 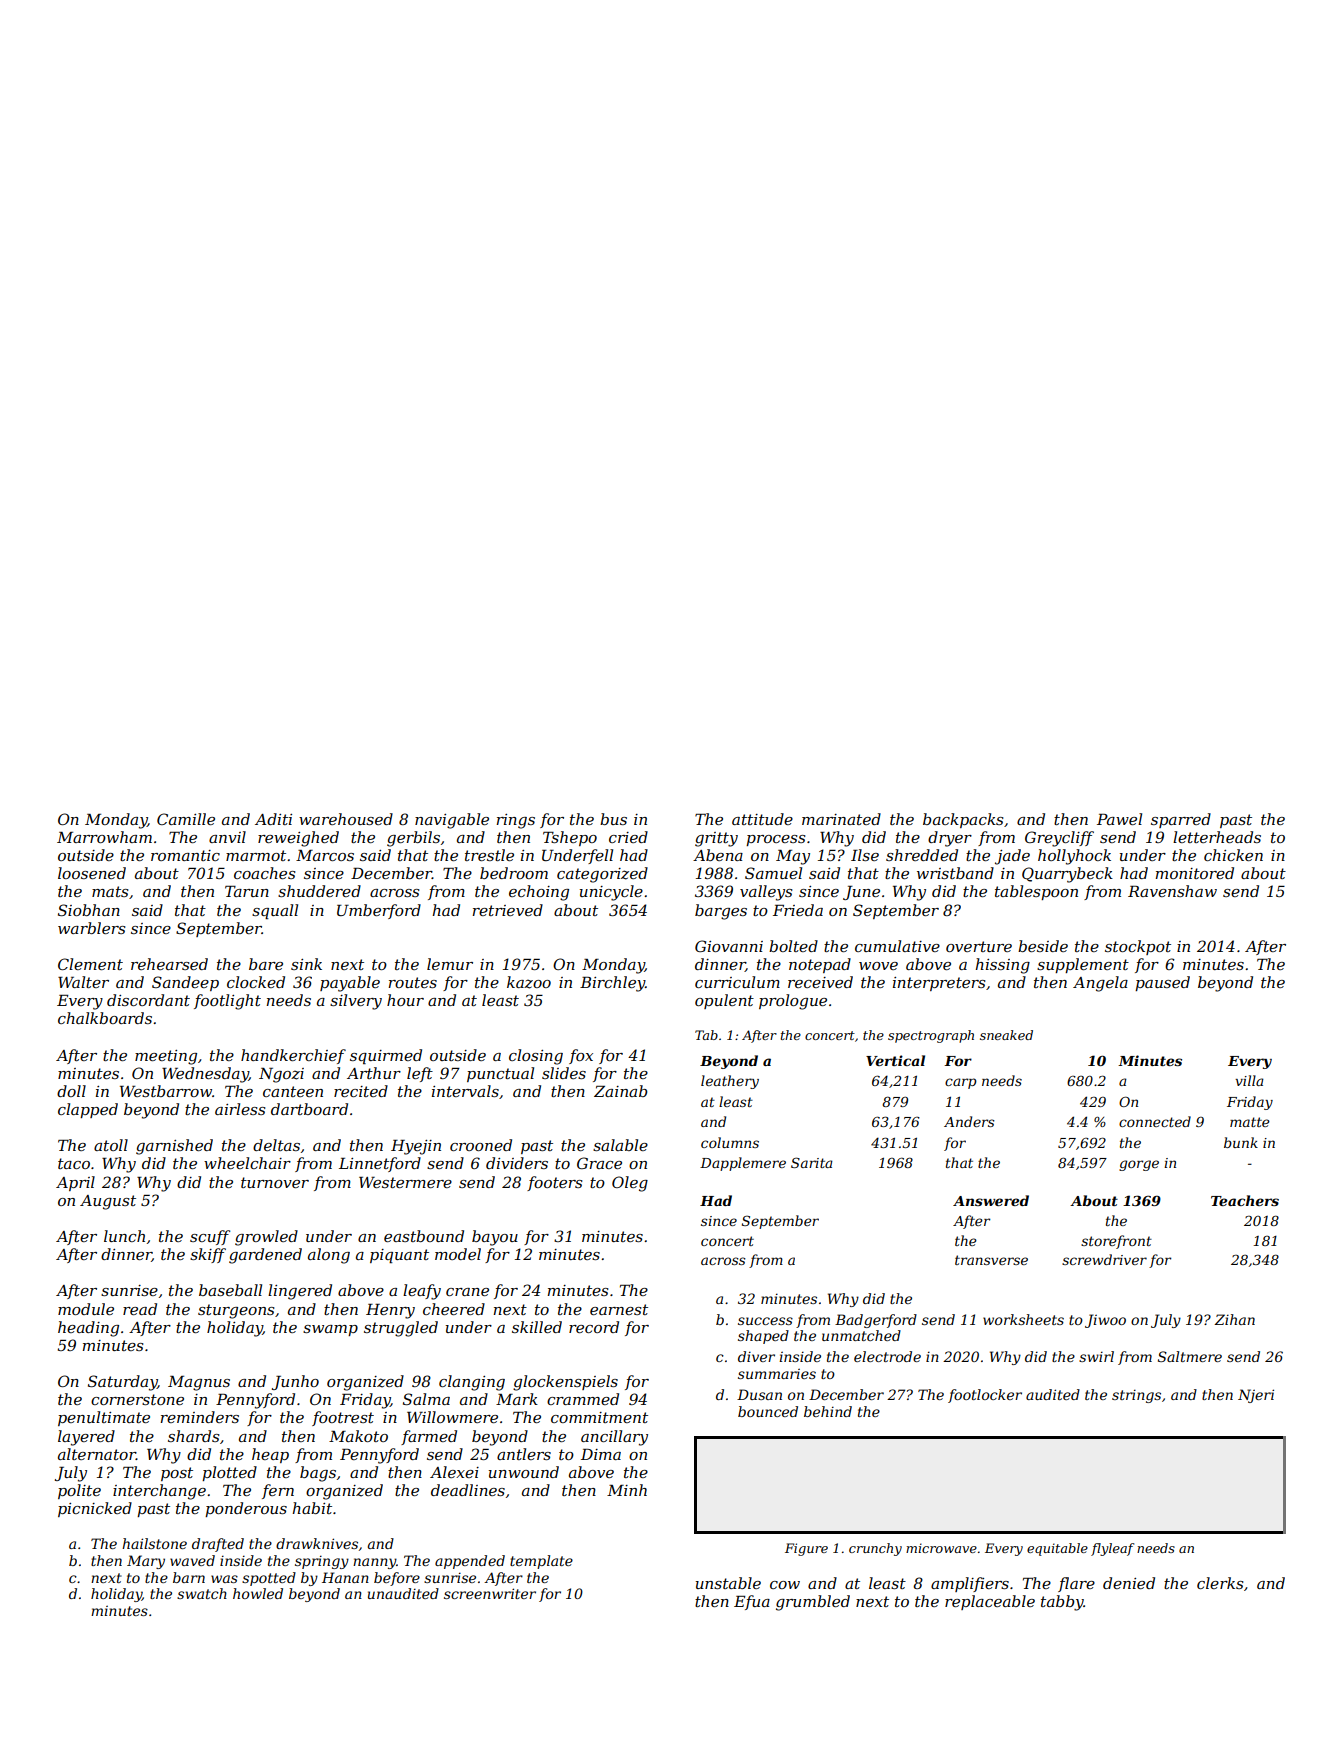 I want to click on villa, so click(x=1249, y=1080).
